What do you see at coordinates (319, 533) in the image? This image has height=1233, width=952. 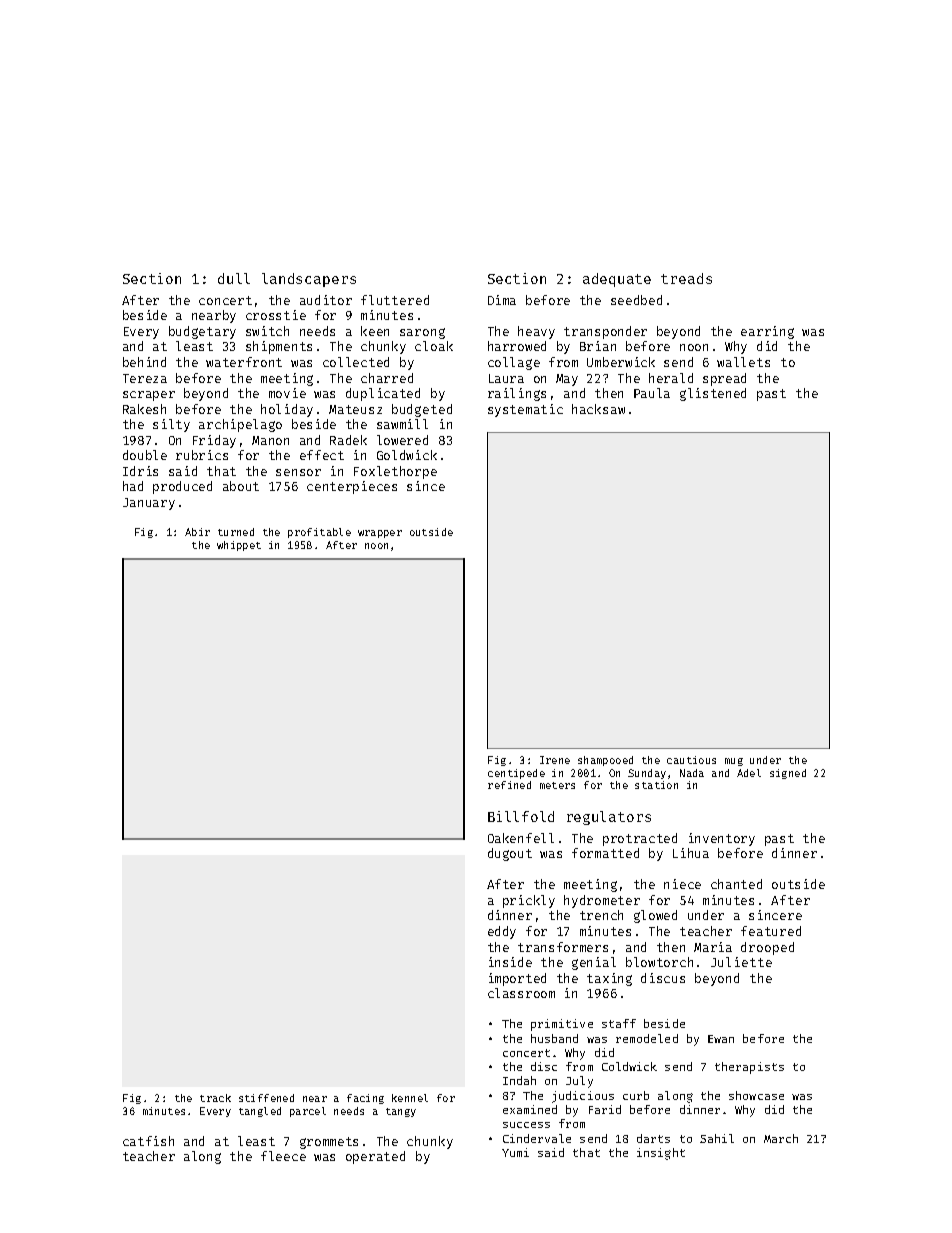 I see `profitable` at bounding box center [319, 533].
